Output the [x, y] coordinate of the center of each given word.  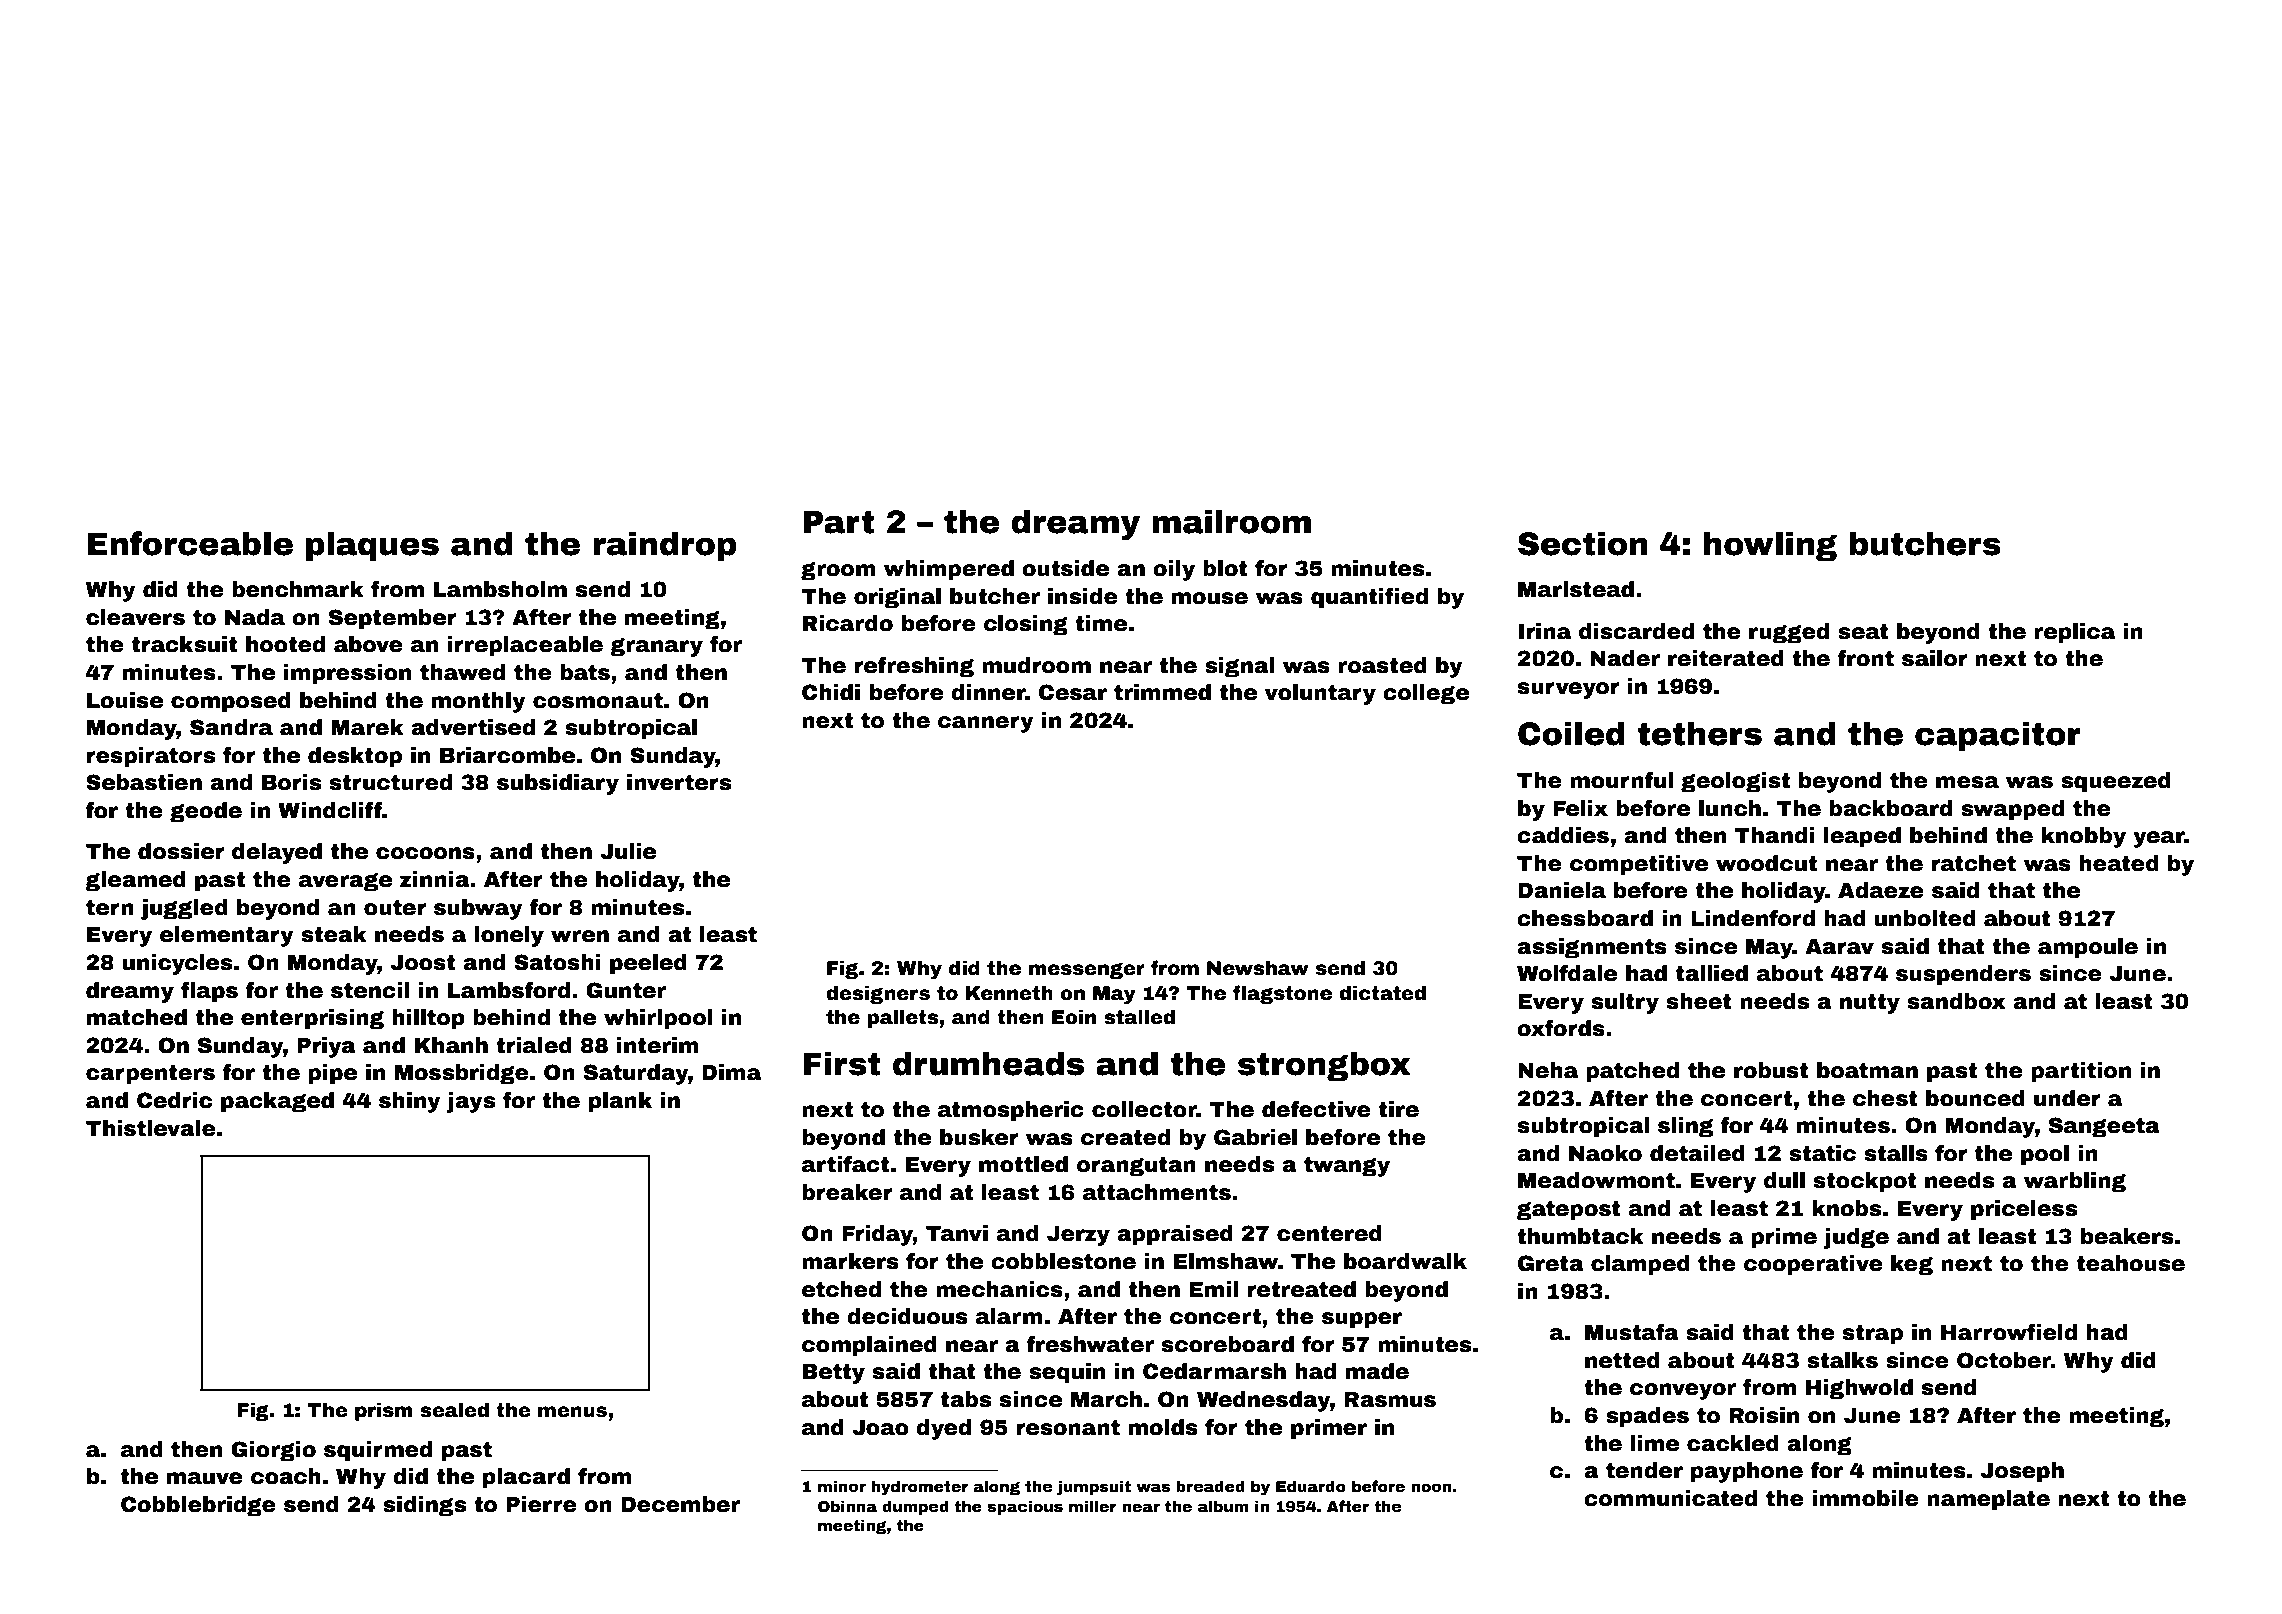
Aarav [1839, 947]
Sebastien [144, 782]
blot [1225, 568]
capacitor [1998, 736]
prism [384, 1411]
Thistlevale [151, 1128]
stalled [1139, 1017]
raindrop [664, 546]
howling [1770, 546]
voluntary [1320, 694]
